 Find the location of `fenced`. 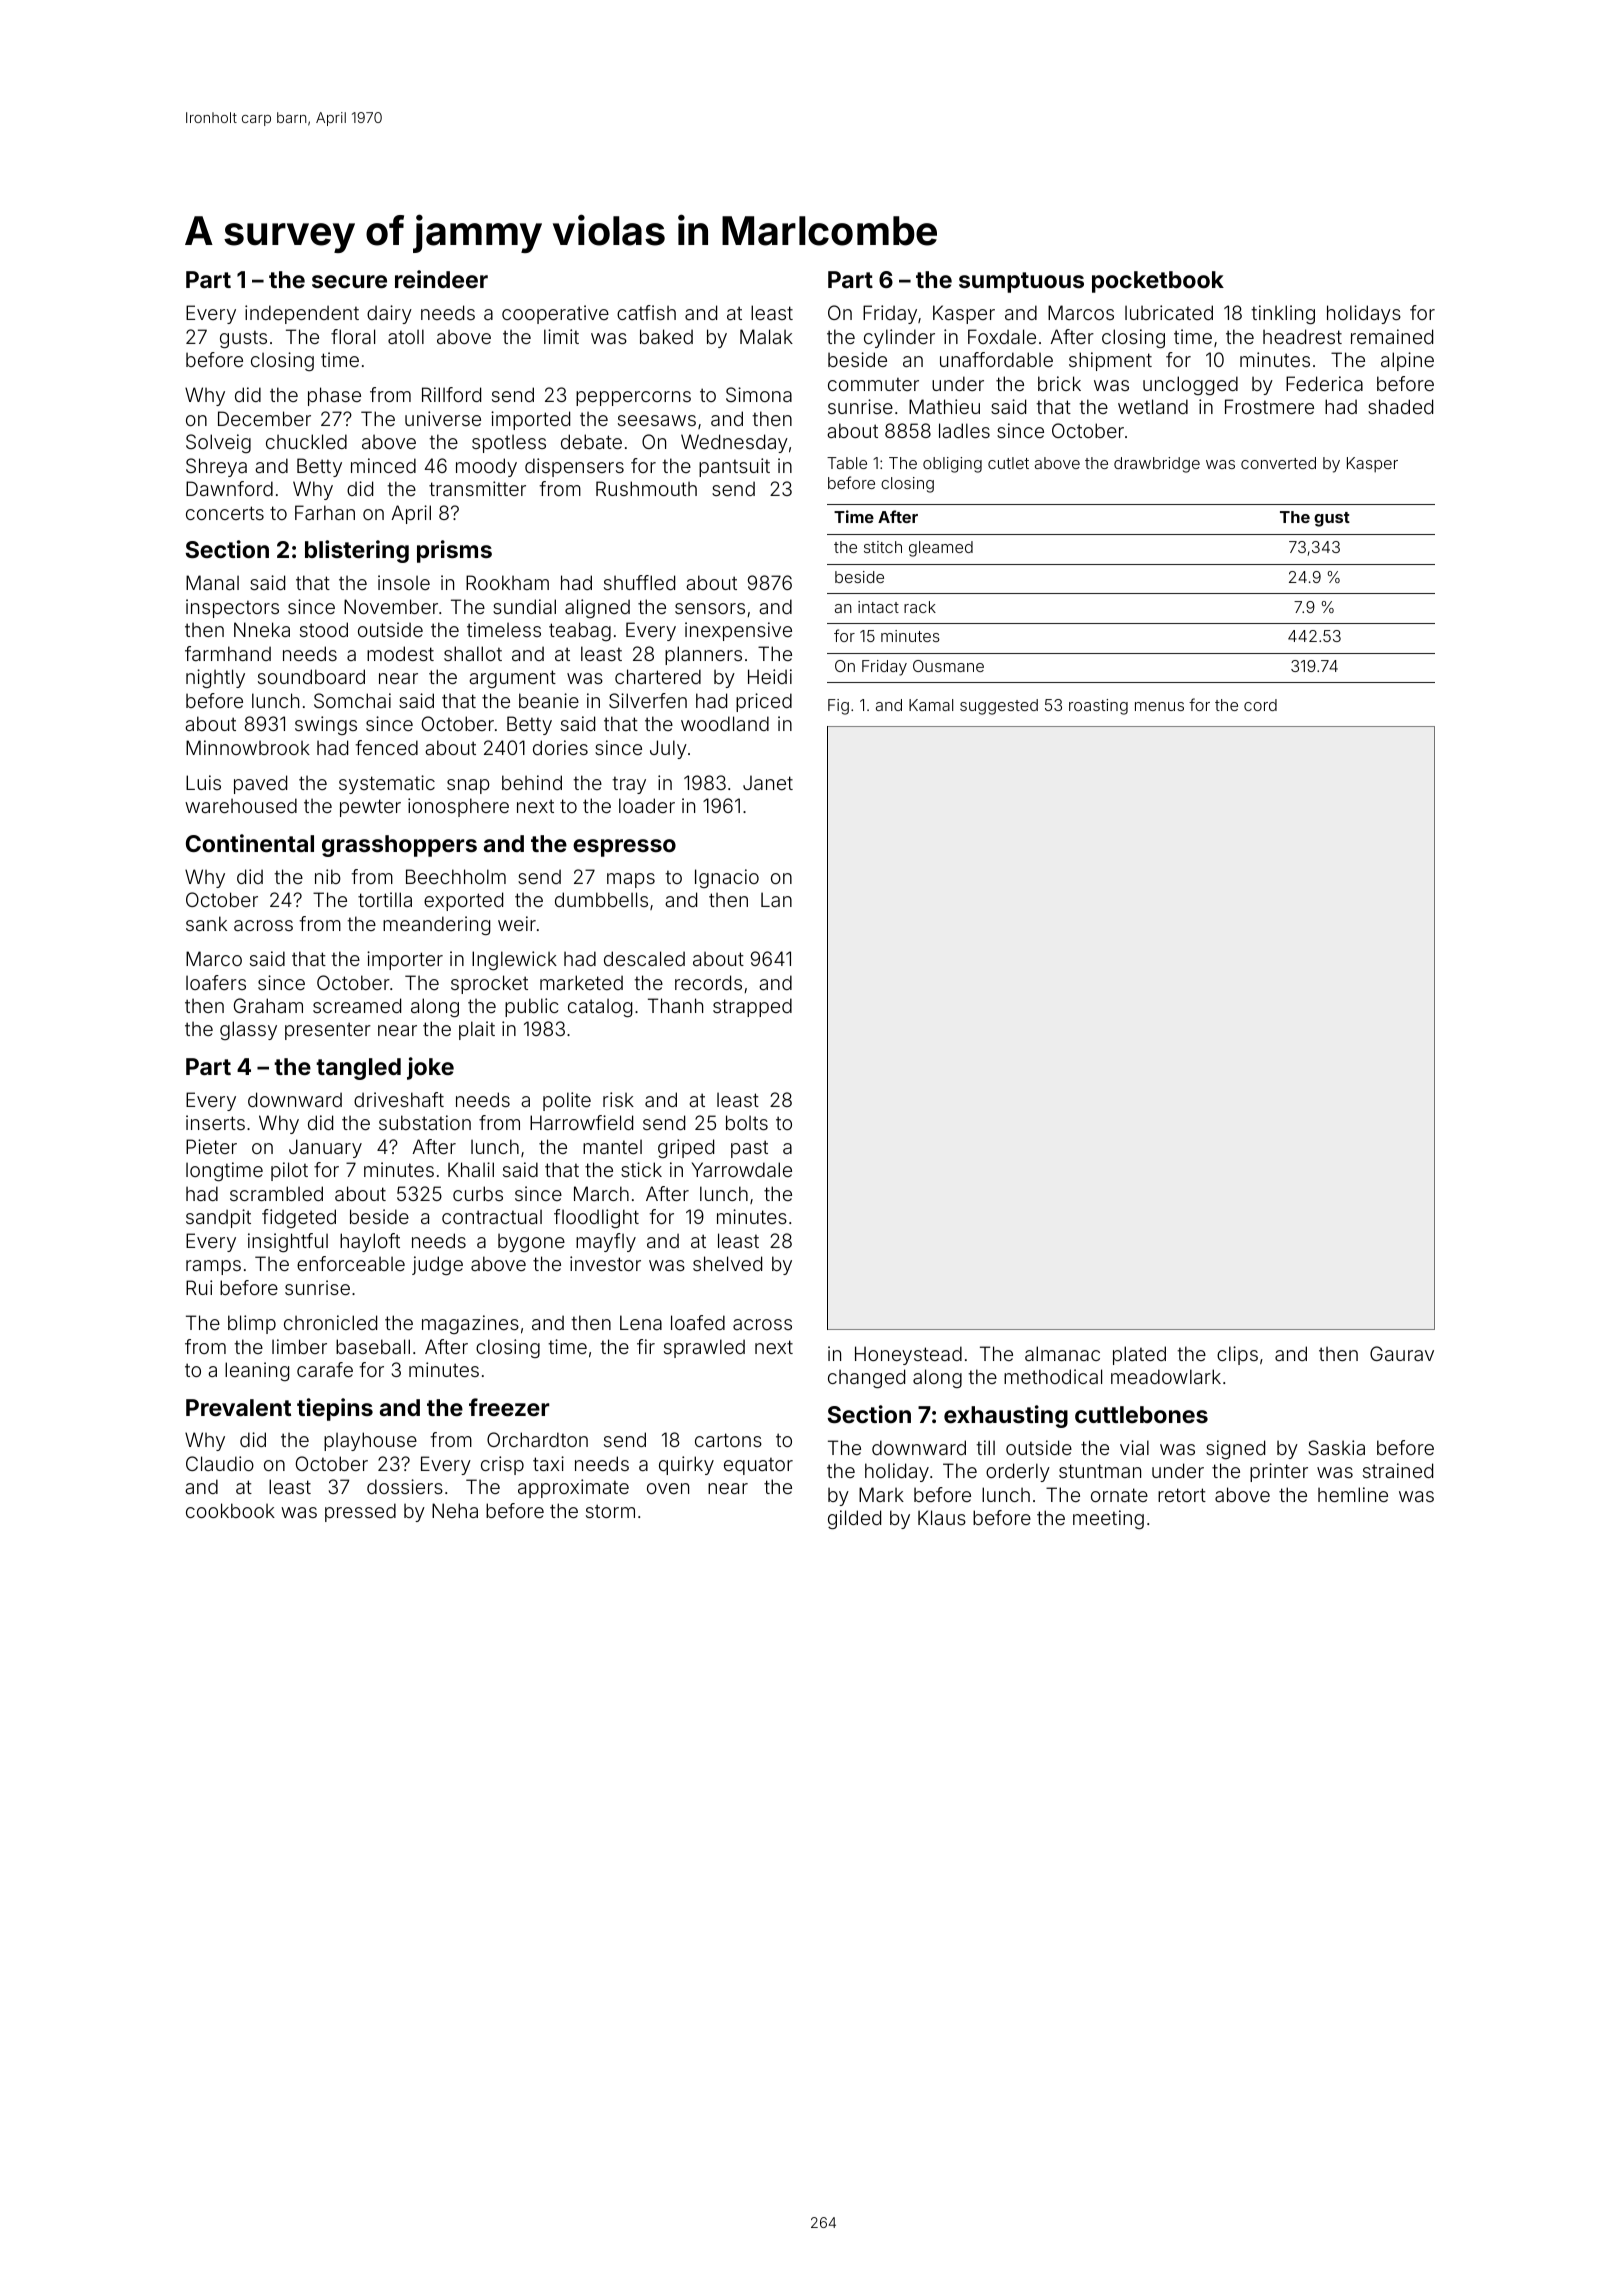

fenced is located at coordinates (386, 747).
